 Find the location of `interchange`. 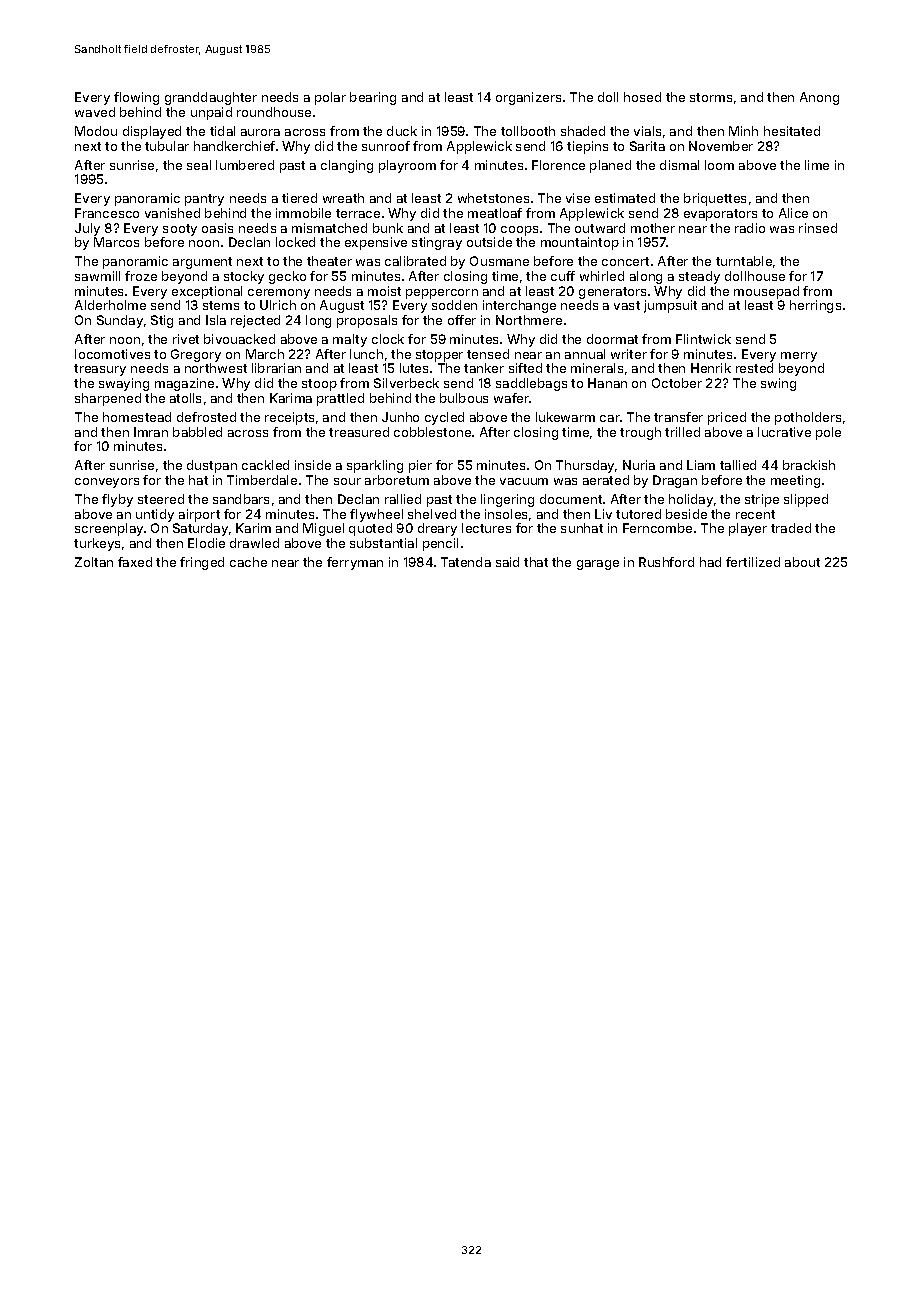

interchange is located at coordinates (519, 306).
